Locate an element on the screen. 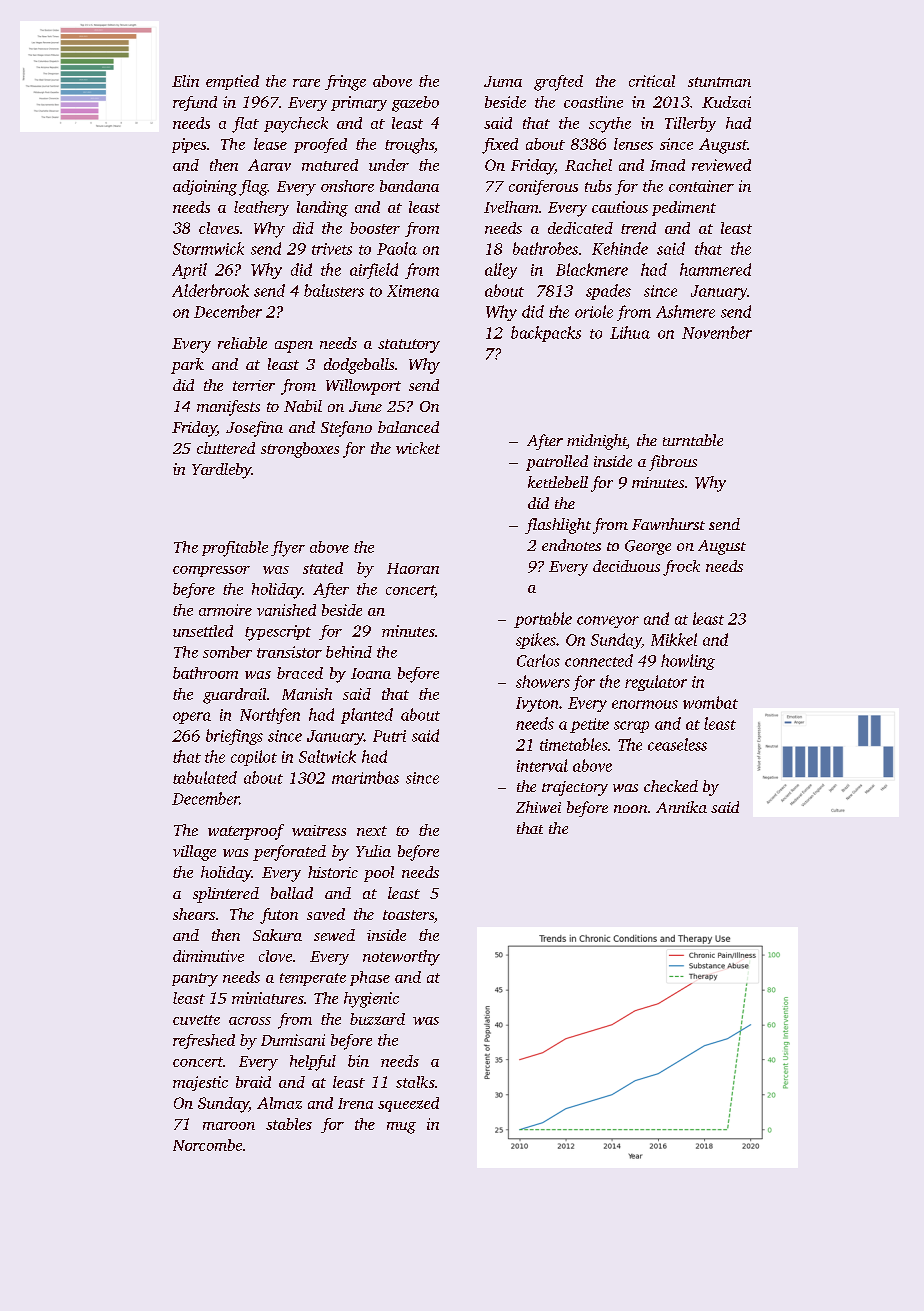  Ioana is located at coordinates (371, 673).
